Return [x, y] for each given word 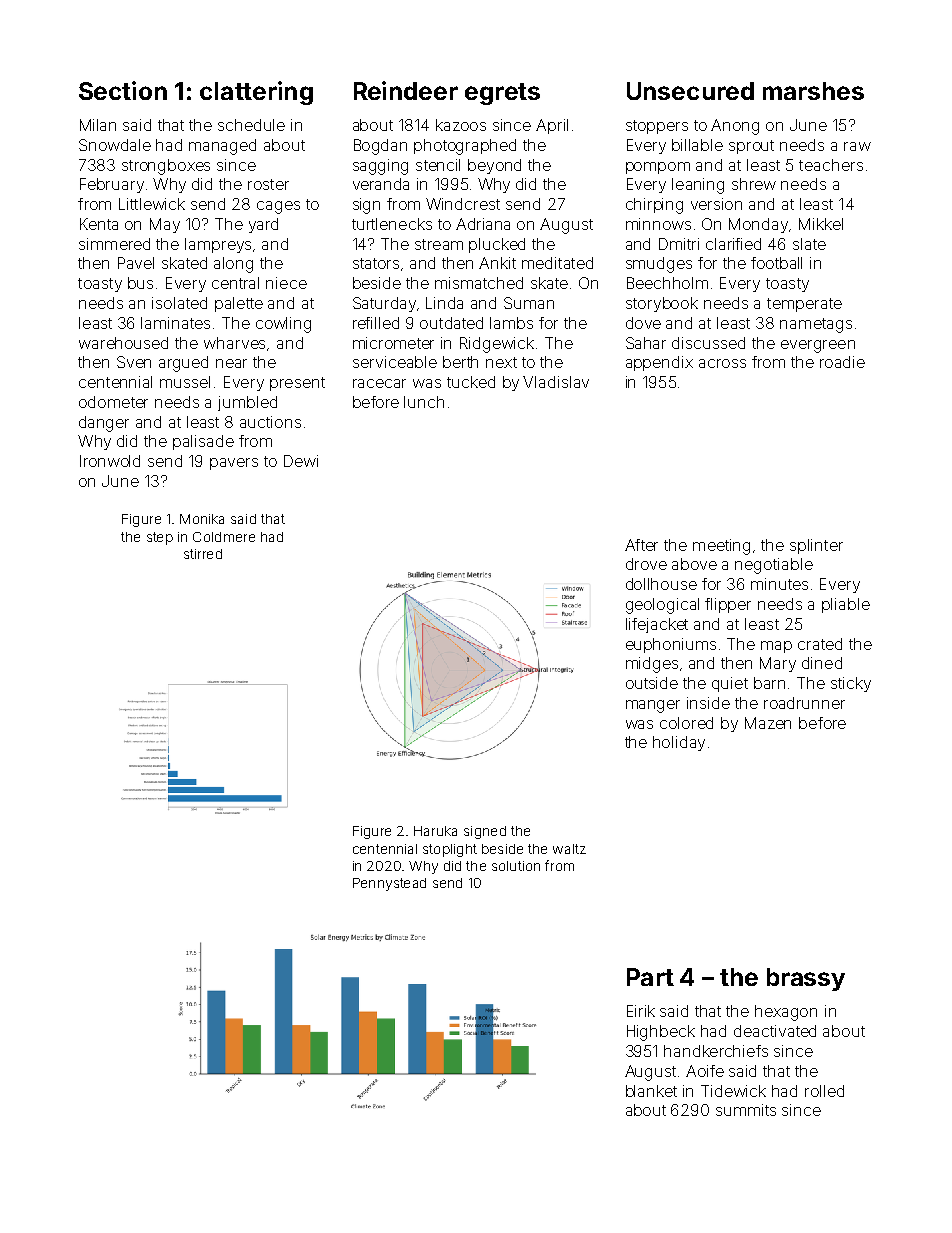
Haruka [435, 831]
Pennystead [389, 884]
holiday [679, 743]
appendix [659, 363]
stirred [203, 554]
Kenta [99, 224]
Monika [202, 519]
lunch [424, 402]
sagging [380, 167]
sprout [751, 147]
